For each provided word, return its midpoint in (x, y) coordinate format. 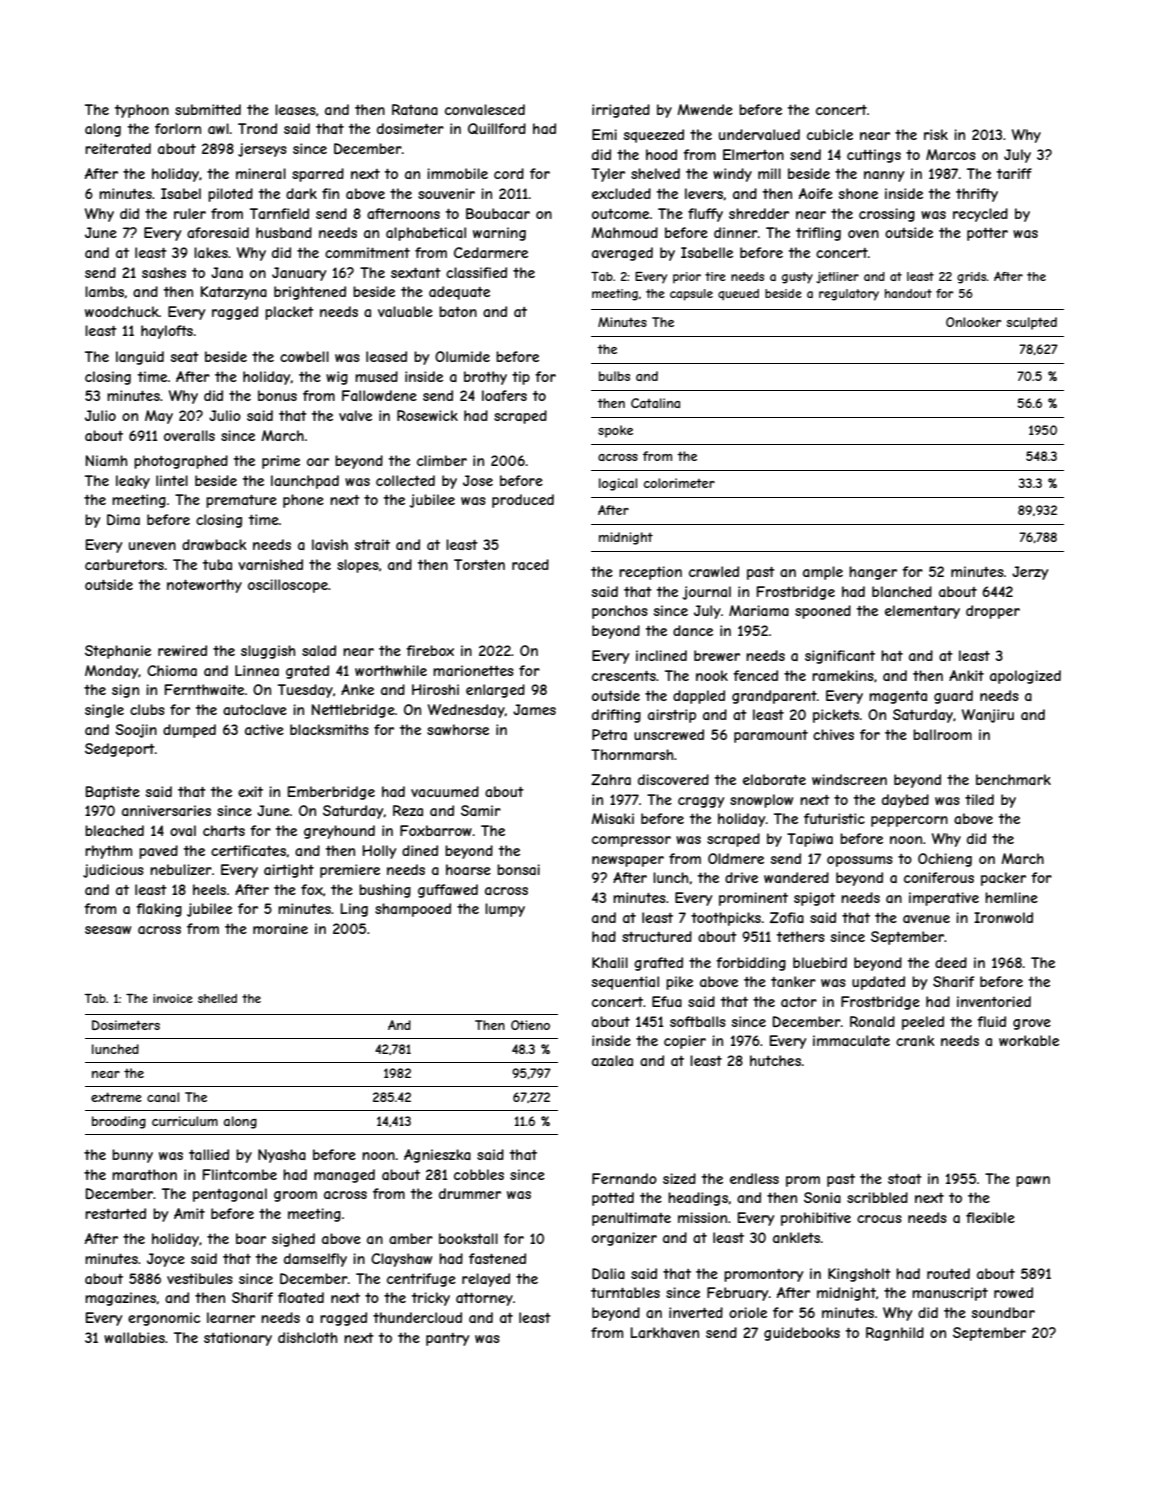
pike (679, 983)
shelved (655, 173)
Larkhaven (665, 1332)
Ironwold (1003, 917)
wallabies (134, 1337)
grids (972, 278)
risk (936, 134)
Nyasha (282, 1156)
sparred (318, 175)
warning (499, 234)
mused (376, 376)
